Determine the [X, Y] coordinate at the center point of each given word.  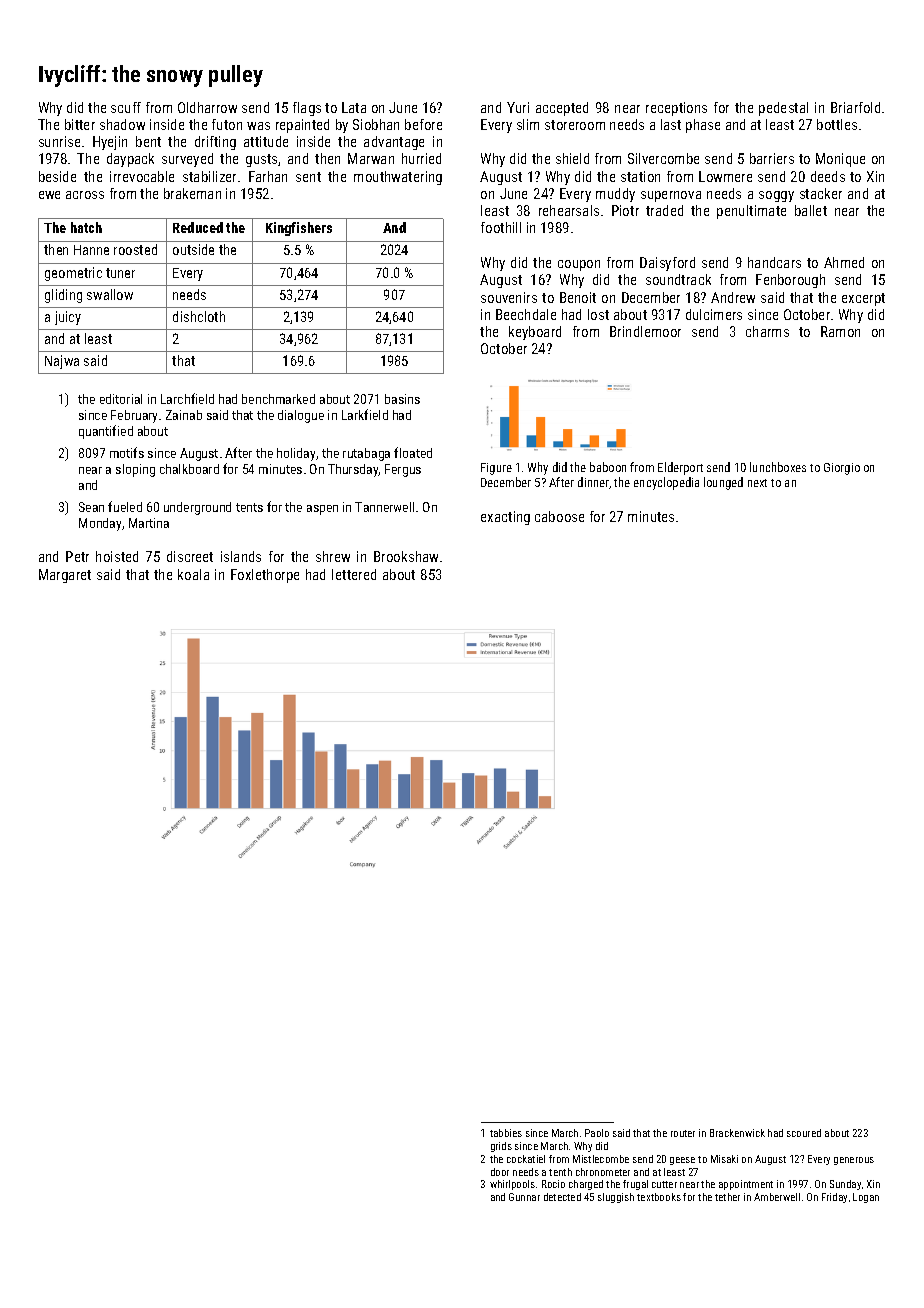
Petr [77, 556]
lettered [354, 574]
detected [562, 1197]
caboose [559, 516]
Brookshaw [406, 556]
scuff [126, 107]
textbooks [659, 1197]
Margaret [65, 576]
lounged [723, 483]
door [500, 1172]
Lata [354, 107]
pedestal [783, 109]
